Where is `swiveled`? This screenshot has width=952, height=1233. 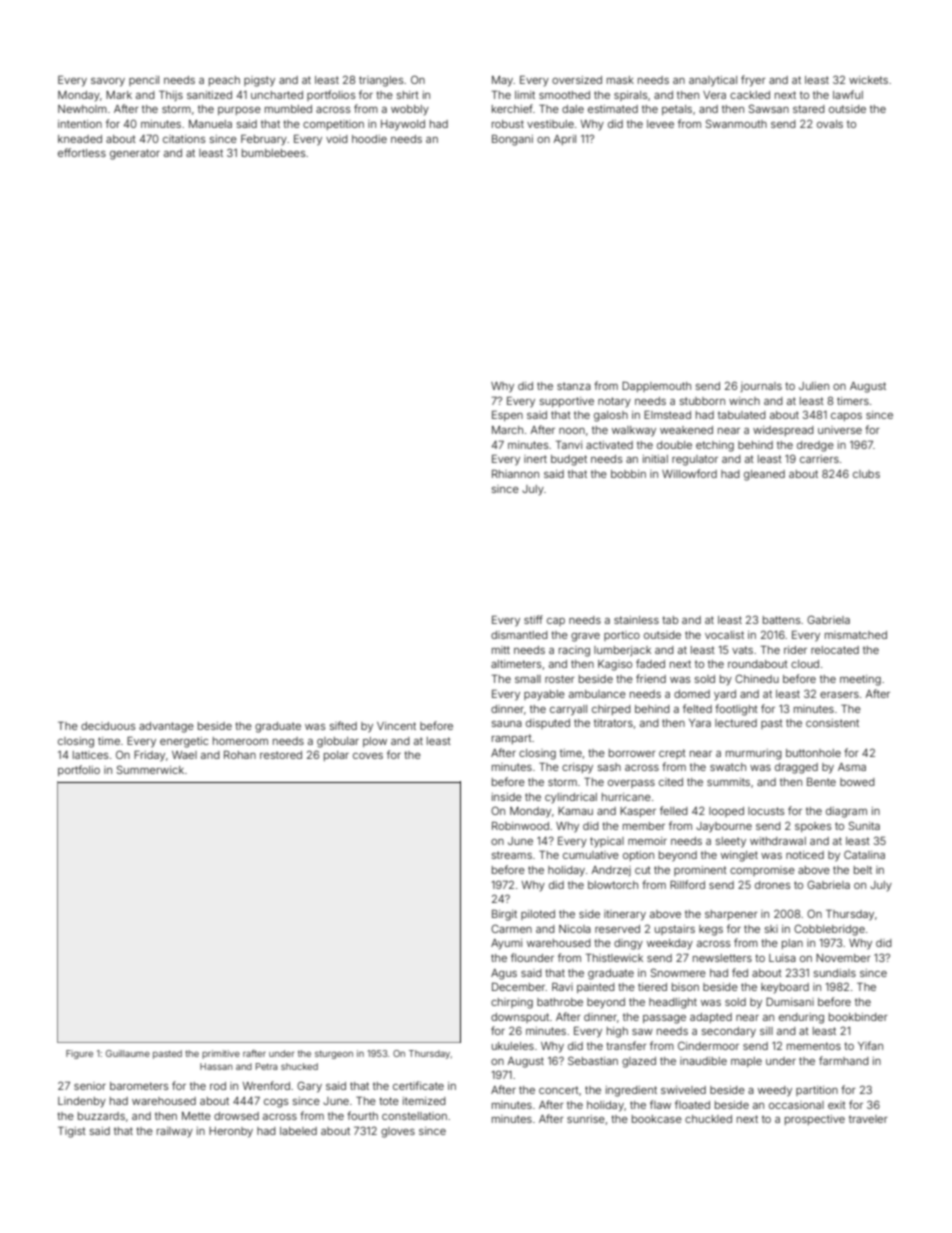
swiveled is located at coordinates (683, 1090).
